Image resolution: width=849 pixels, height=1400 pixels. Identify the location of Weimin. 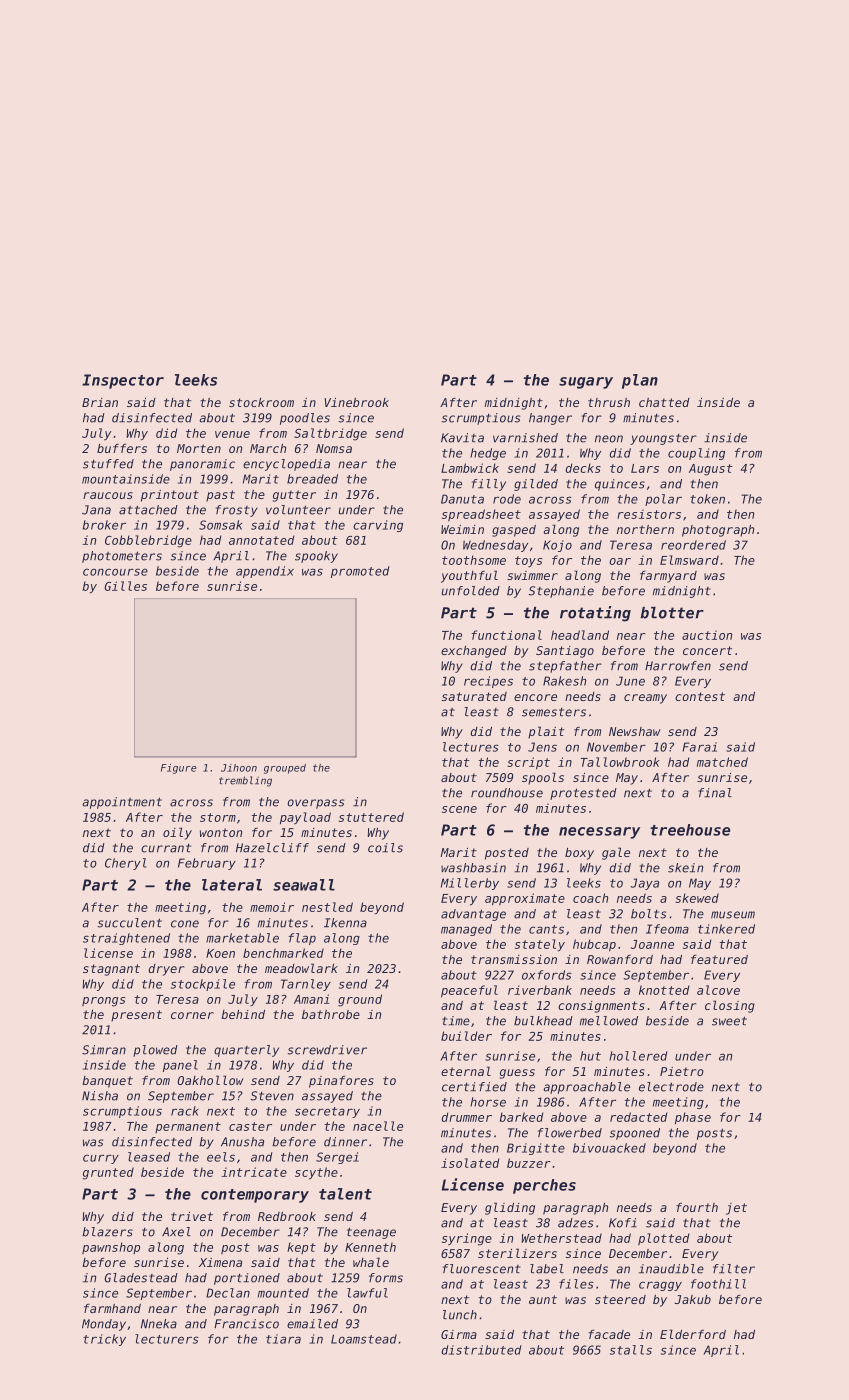
(462, 529).
